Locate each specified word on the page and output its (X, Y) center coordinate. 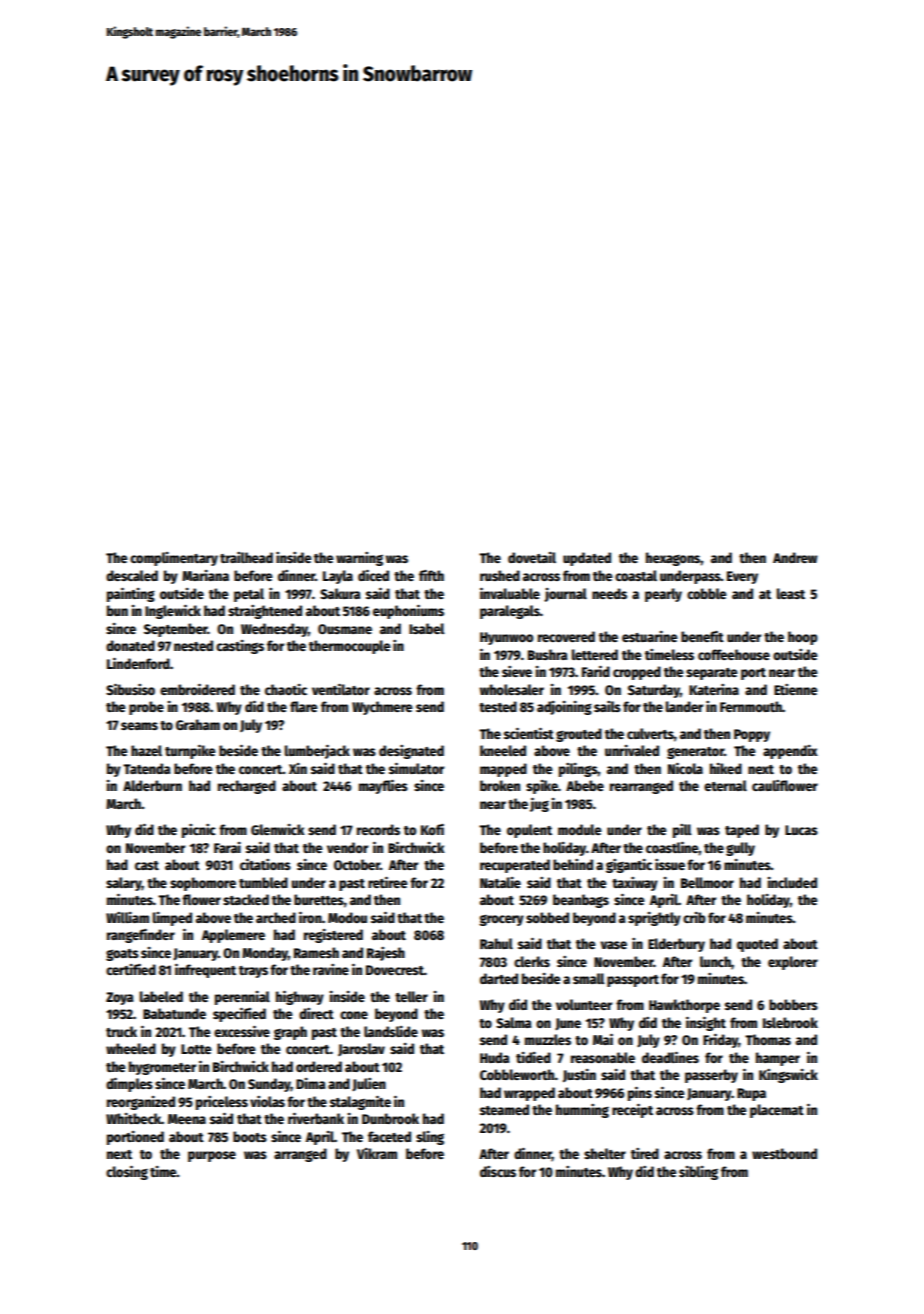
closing (127, 1172)
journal (565, 595)
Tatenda (147, 768)
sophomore (203, 884)
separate (711, 674)
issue (670, 864)
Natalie (500, 882)
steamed (504, 1109)
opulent (529, 831)
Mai (603, 1039)
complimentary (174, 559)
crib (694, 917)
